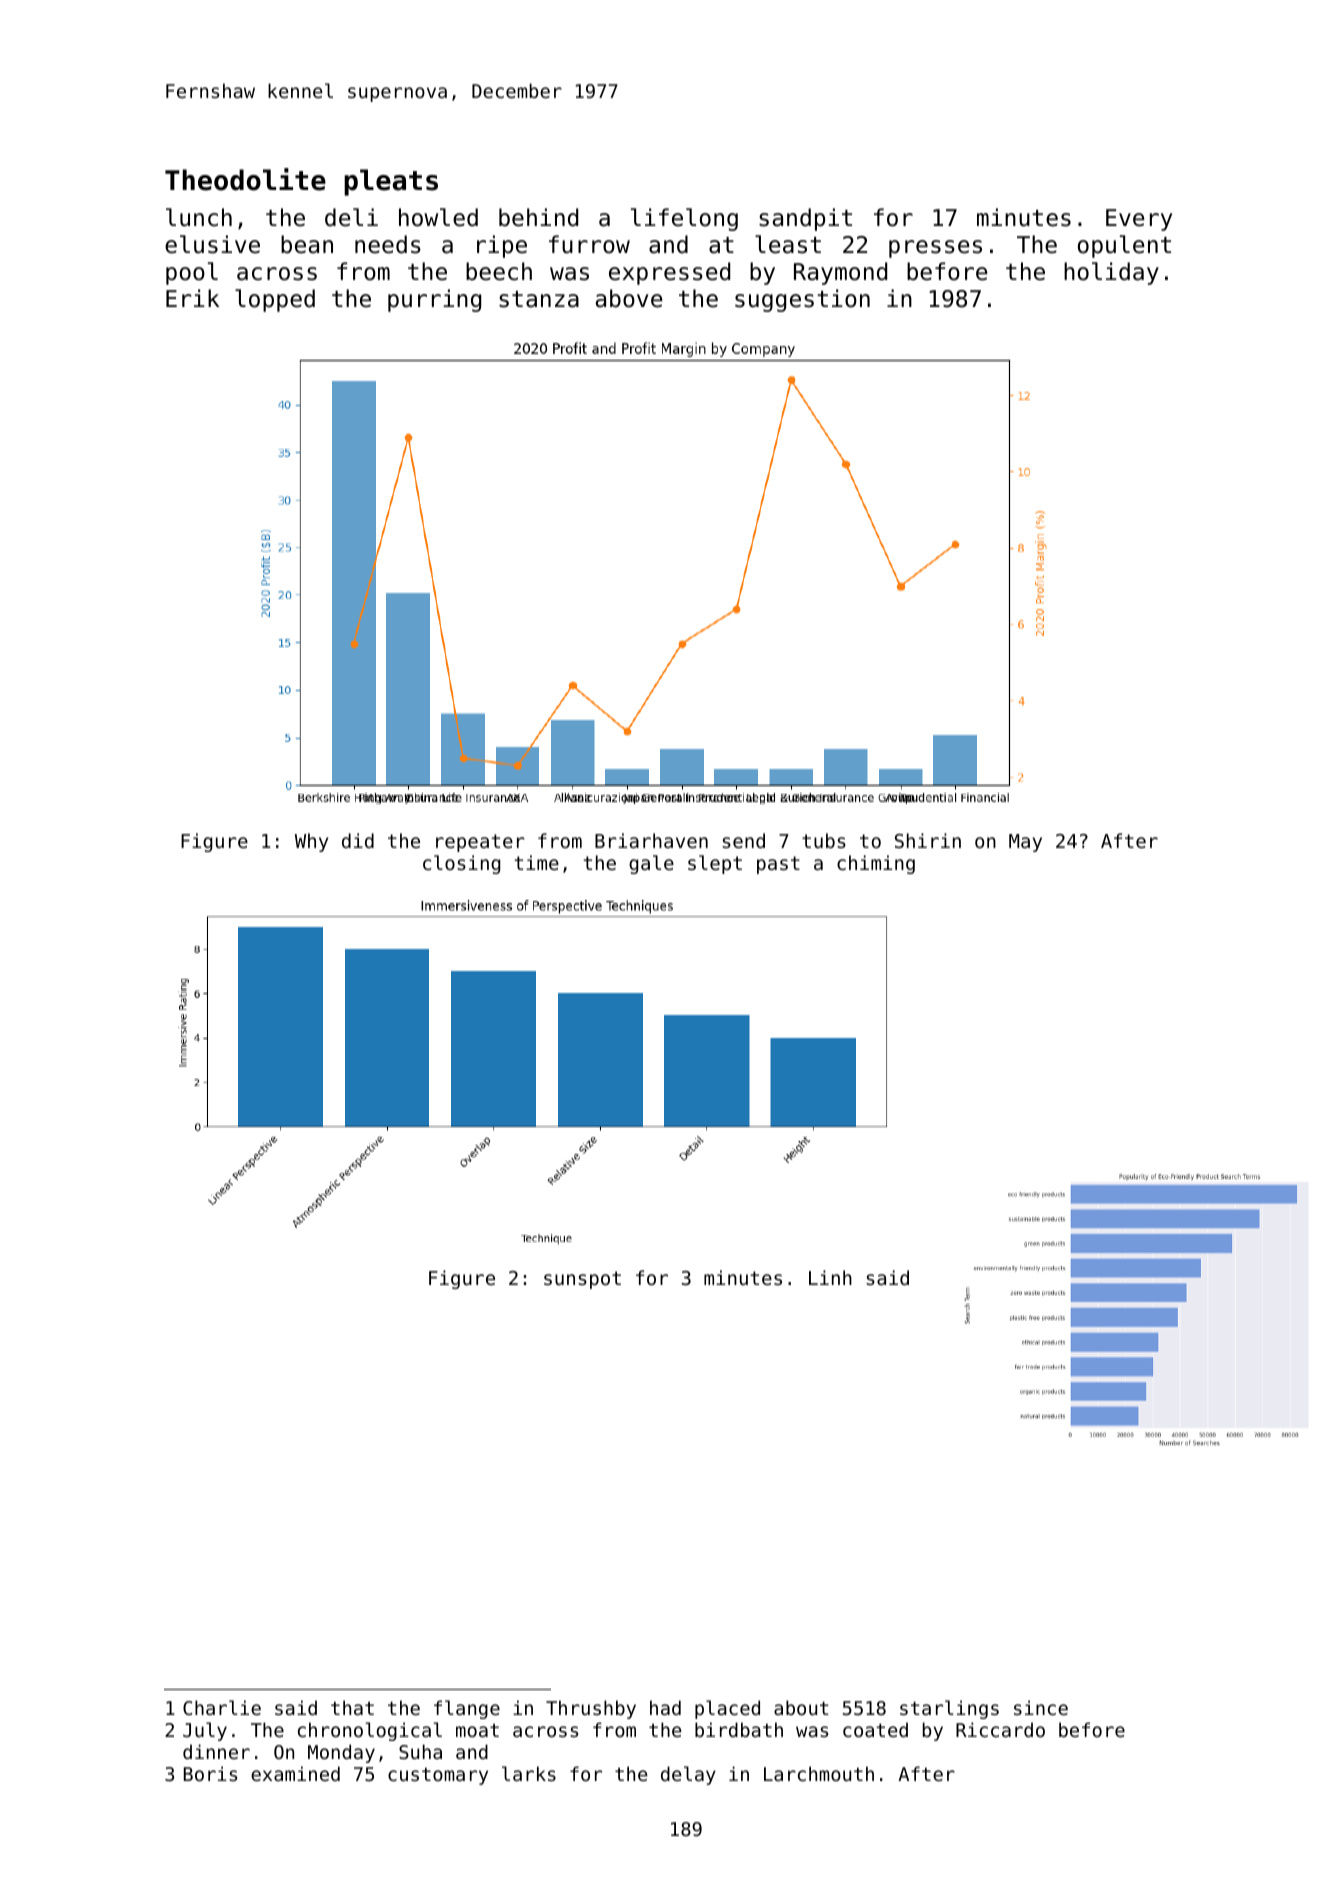 The width and height of the page is (1338, 1892). What do you see at coordinates (1041, 1707) in the page?
I see `since` at bounding box center [1041, 1707].
